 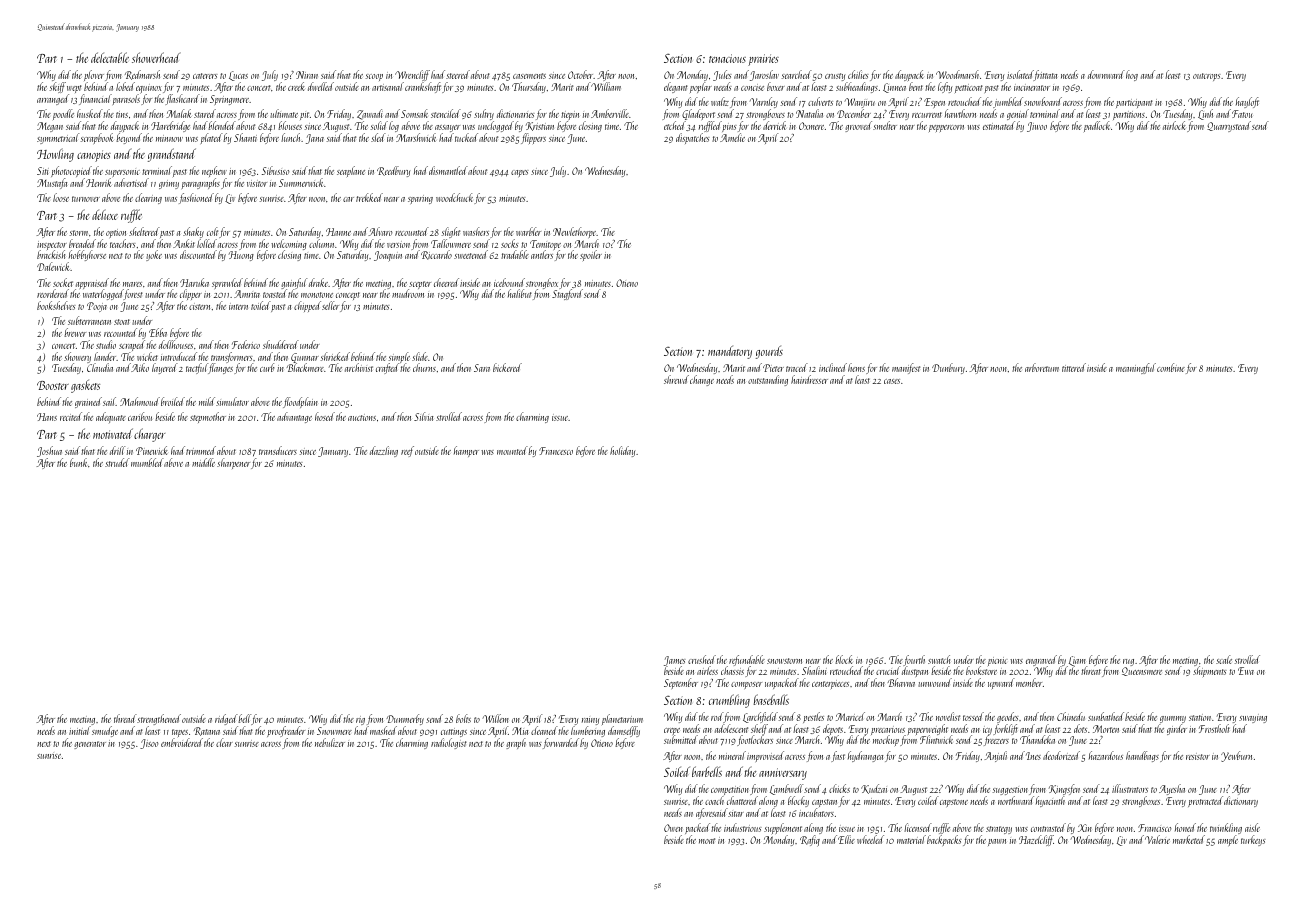 I want to click on generator, so click(x=90, y=745).
